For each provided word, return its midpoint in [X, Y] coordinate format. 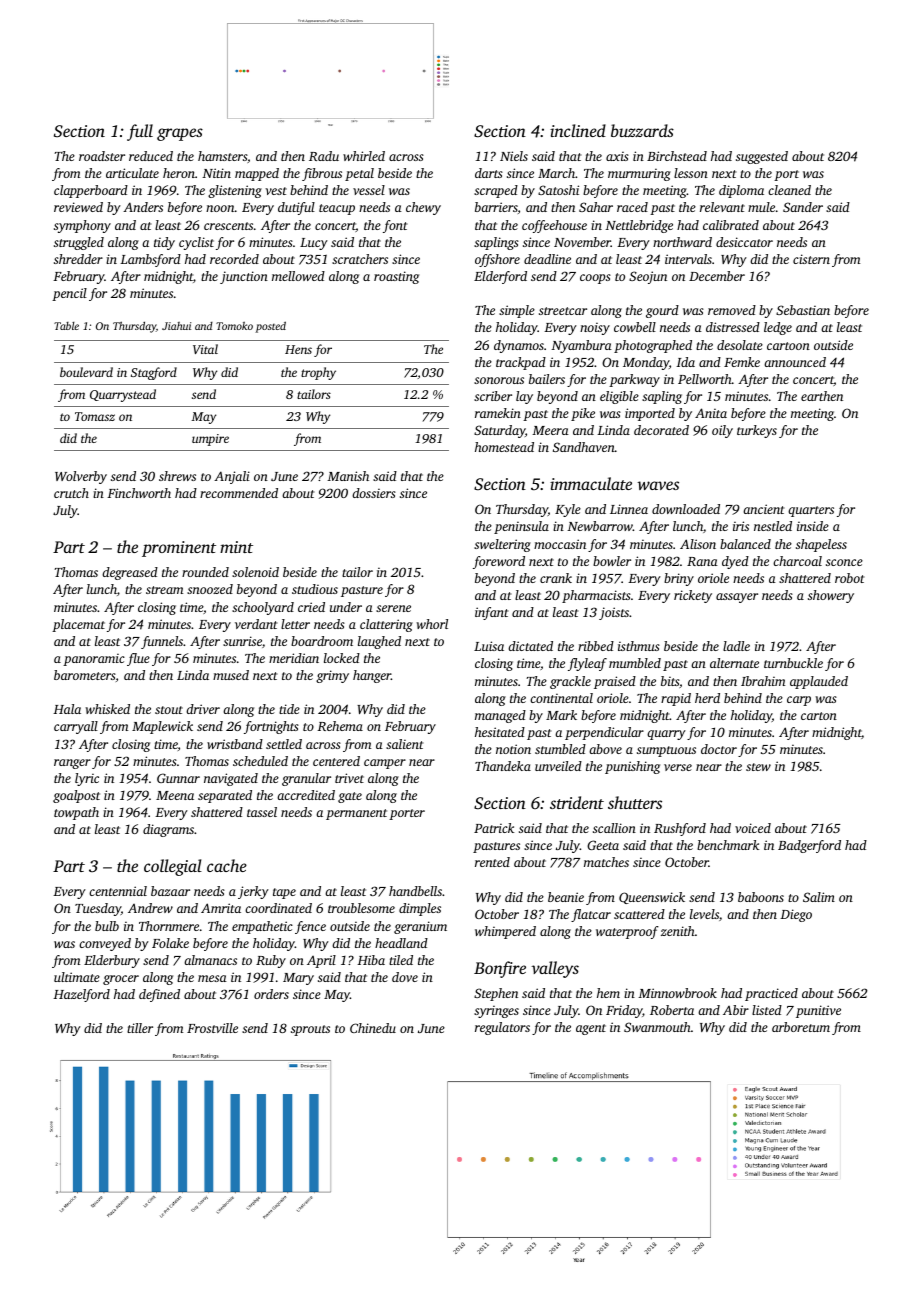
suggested [762, 157]
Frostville [212, 1028]
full [140, 132]
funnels [162, 642]
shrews [177, 476]
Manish [348, 476]
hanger [372, 676]
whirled [364, 156]
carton [819, 716]
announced [795, 362]
